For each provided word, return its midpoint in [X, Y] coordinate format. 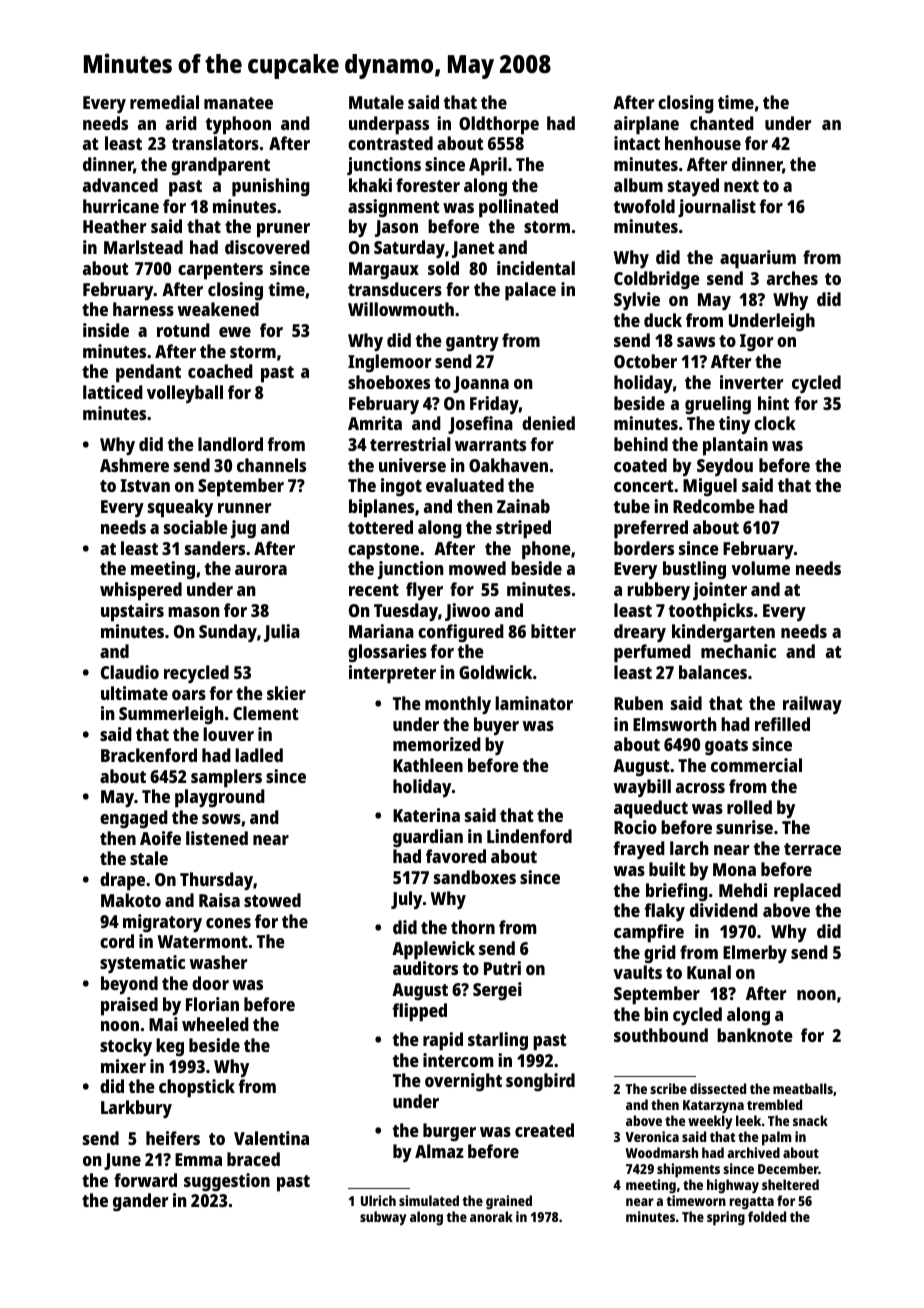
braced [253, 1159]
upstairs [132, 612]
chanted [722, 123]
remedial [164, 102]
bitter [553, 631]
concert [644, 486]
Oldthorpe [499, 125]
